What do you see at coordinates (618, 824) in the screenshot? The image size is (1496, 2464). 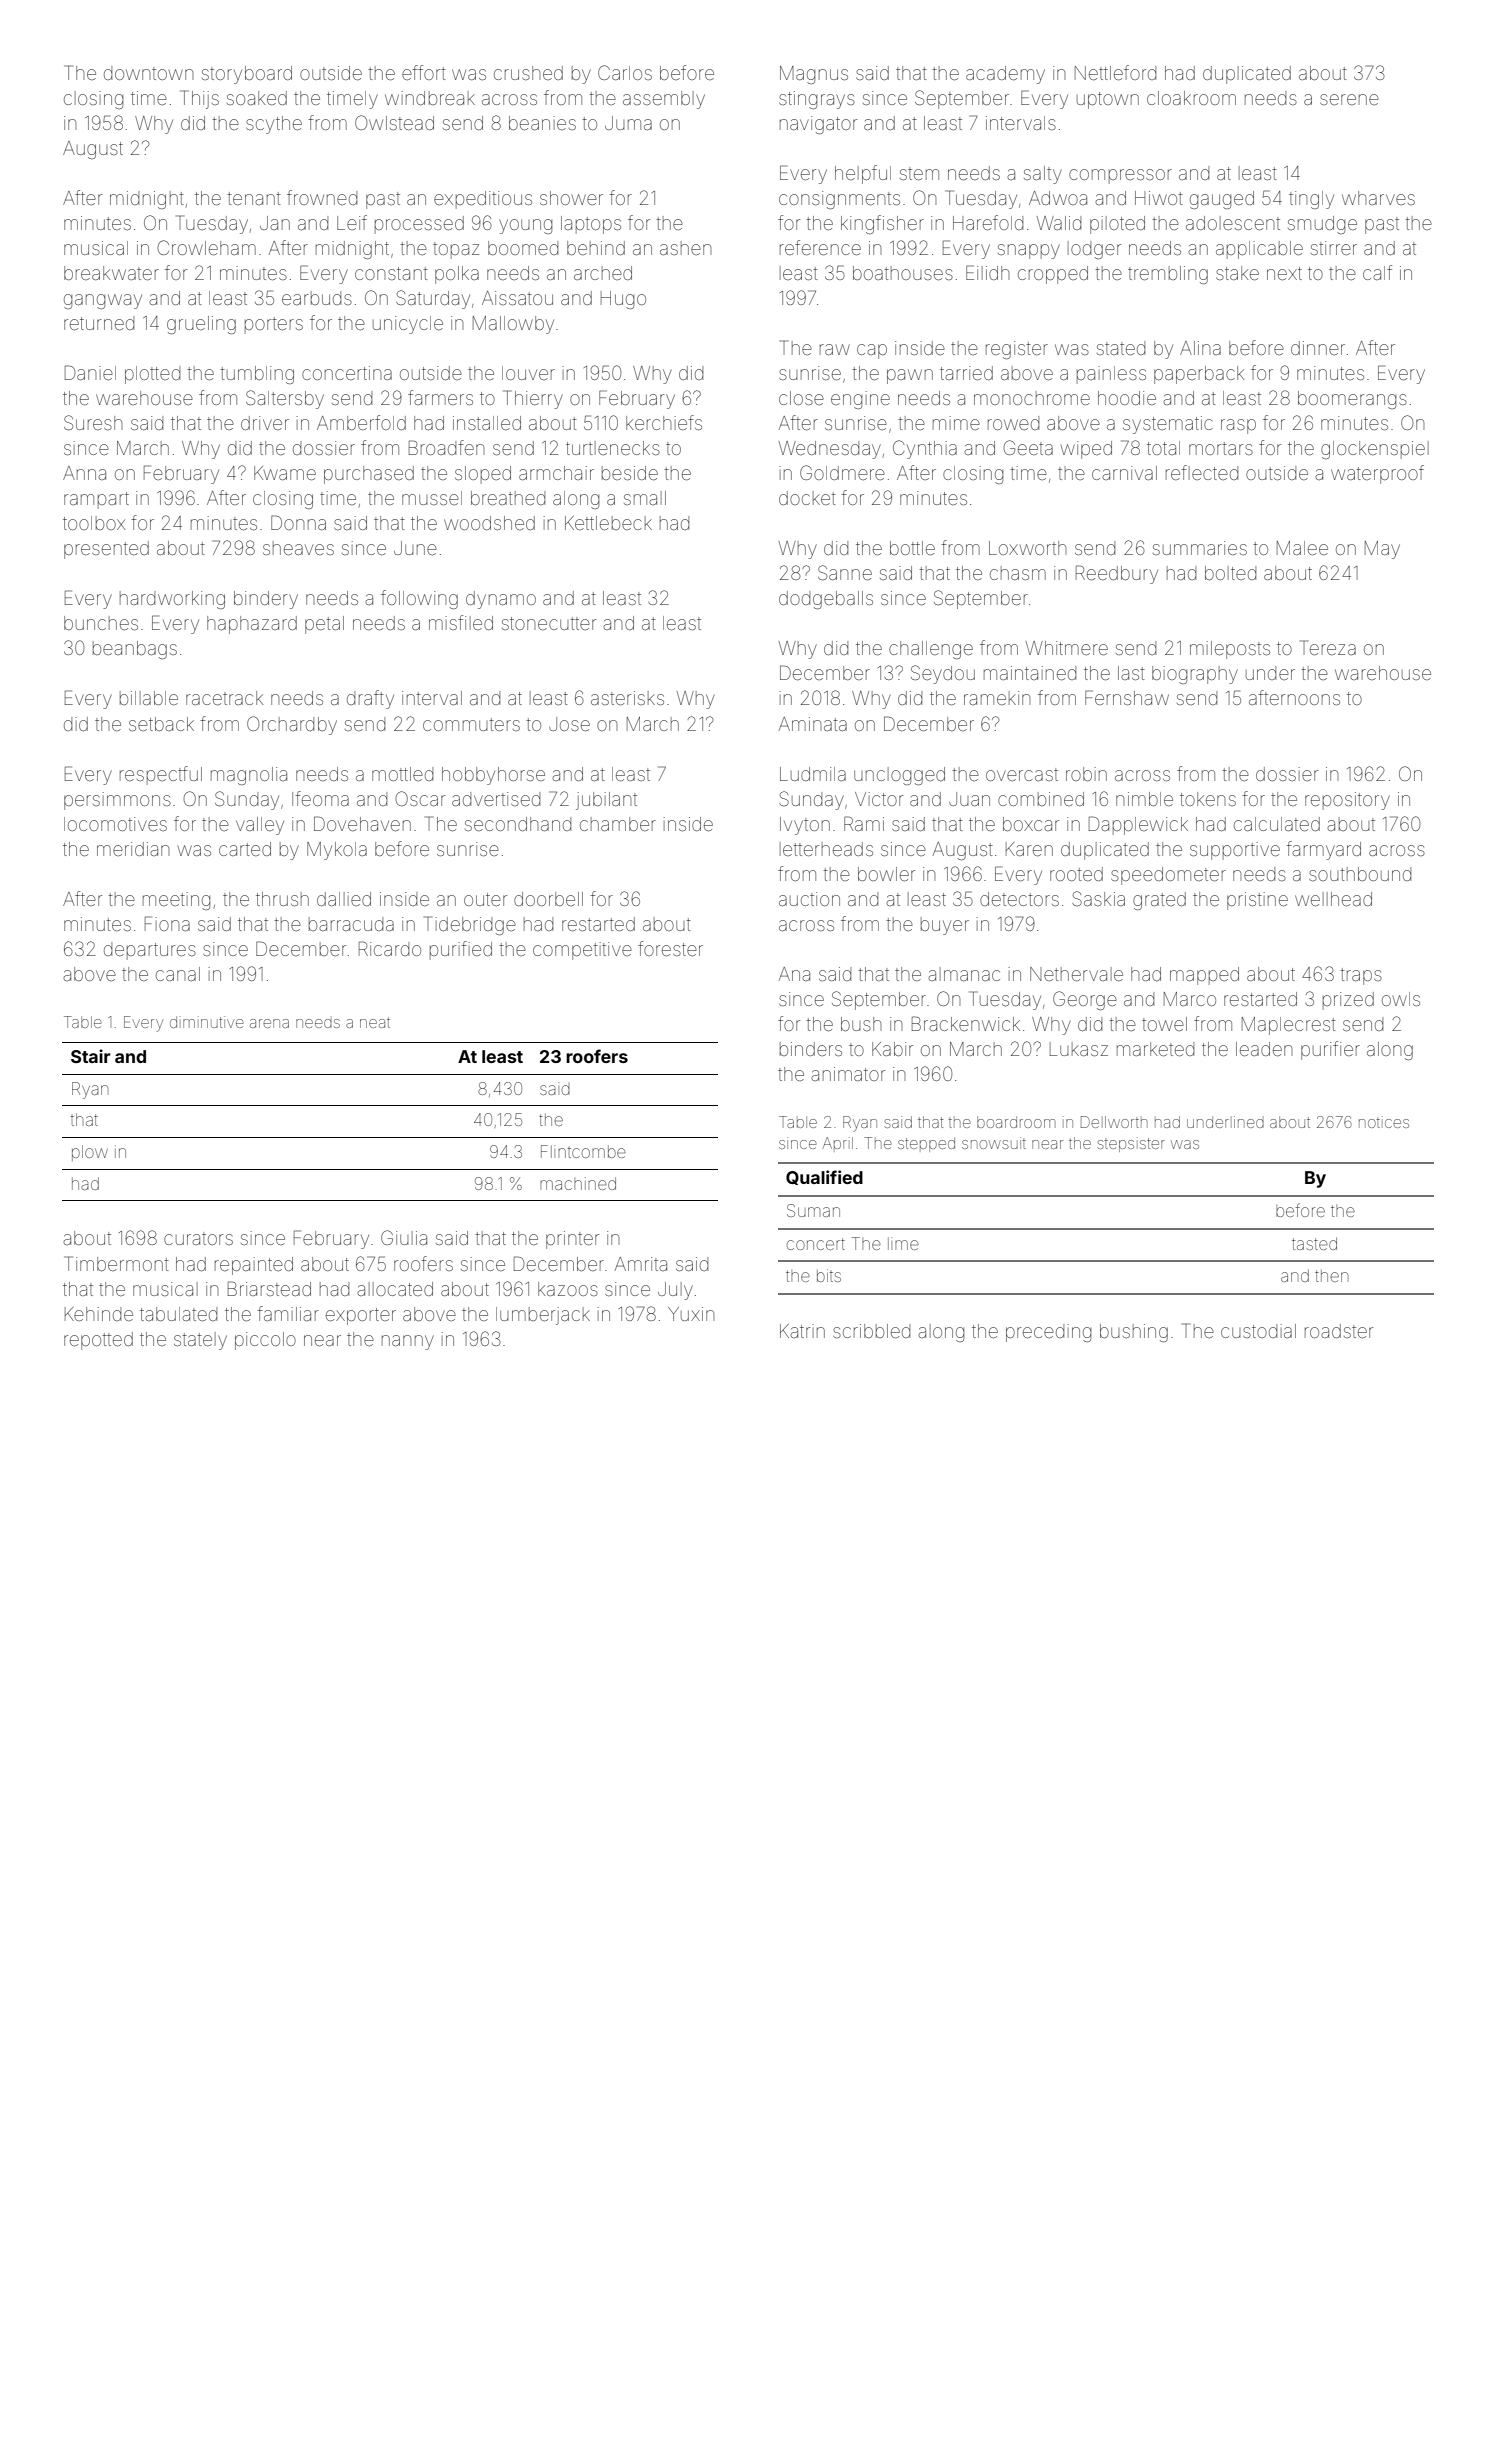 I see `chamber` at bounding box center [618, 824].
